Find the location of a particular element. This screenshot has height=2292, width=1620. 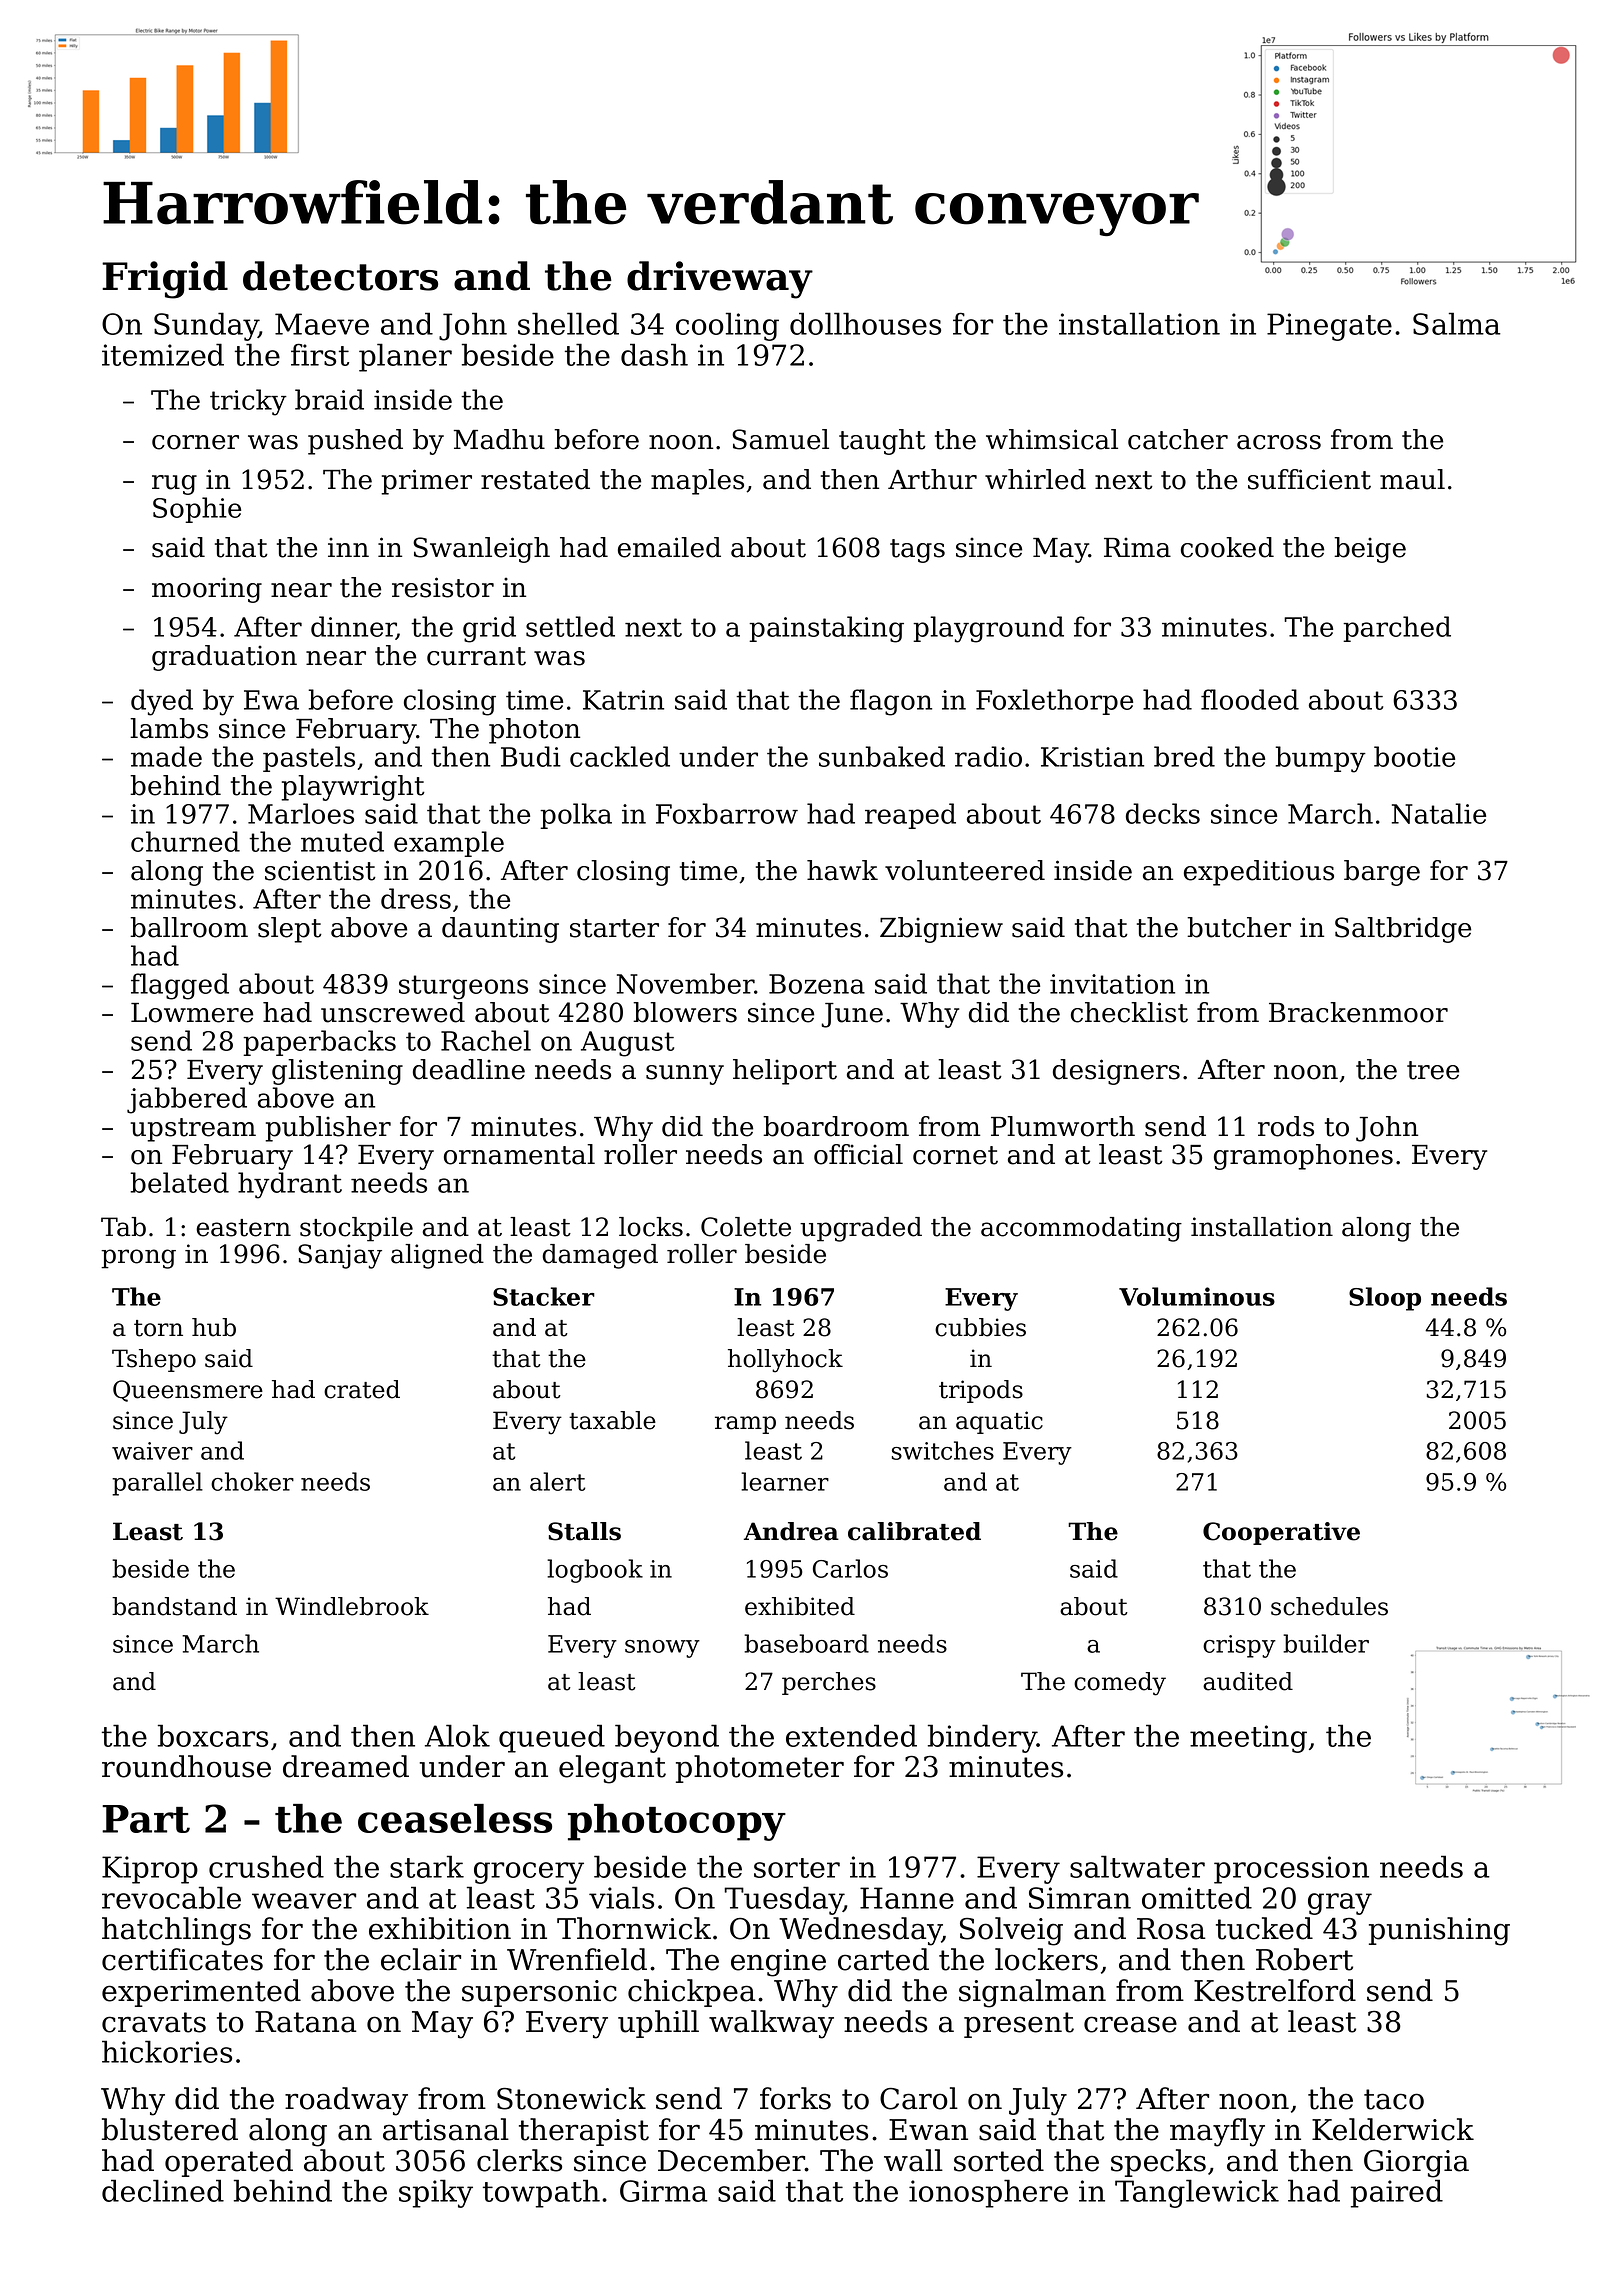

driveway is located at coordinates (720, 280).
